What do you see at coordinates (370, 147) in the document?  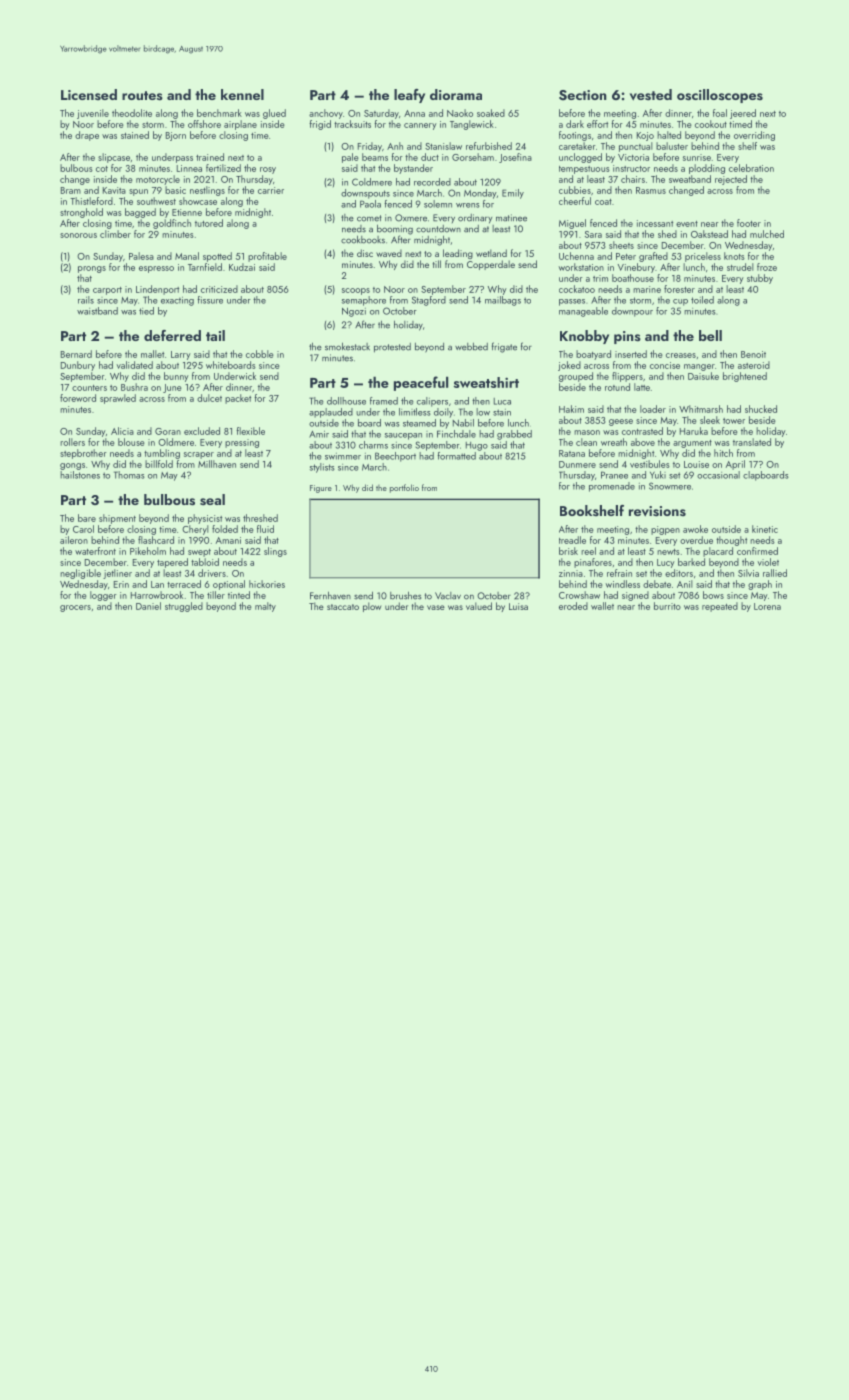 I see `Friday` at bounding box center [370, 147].
